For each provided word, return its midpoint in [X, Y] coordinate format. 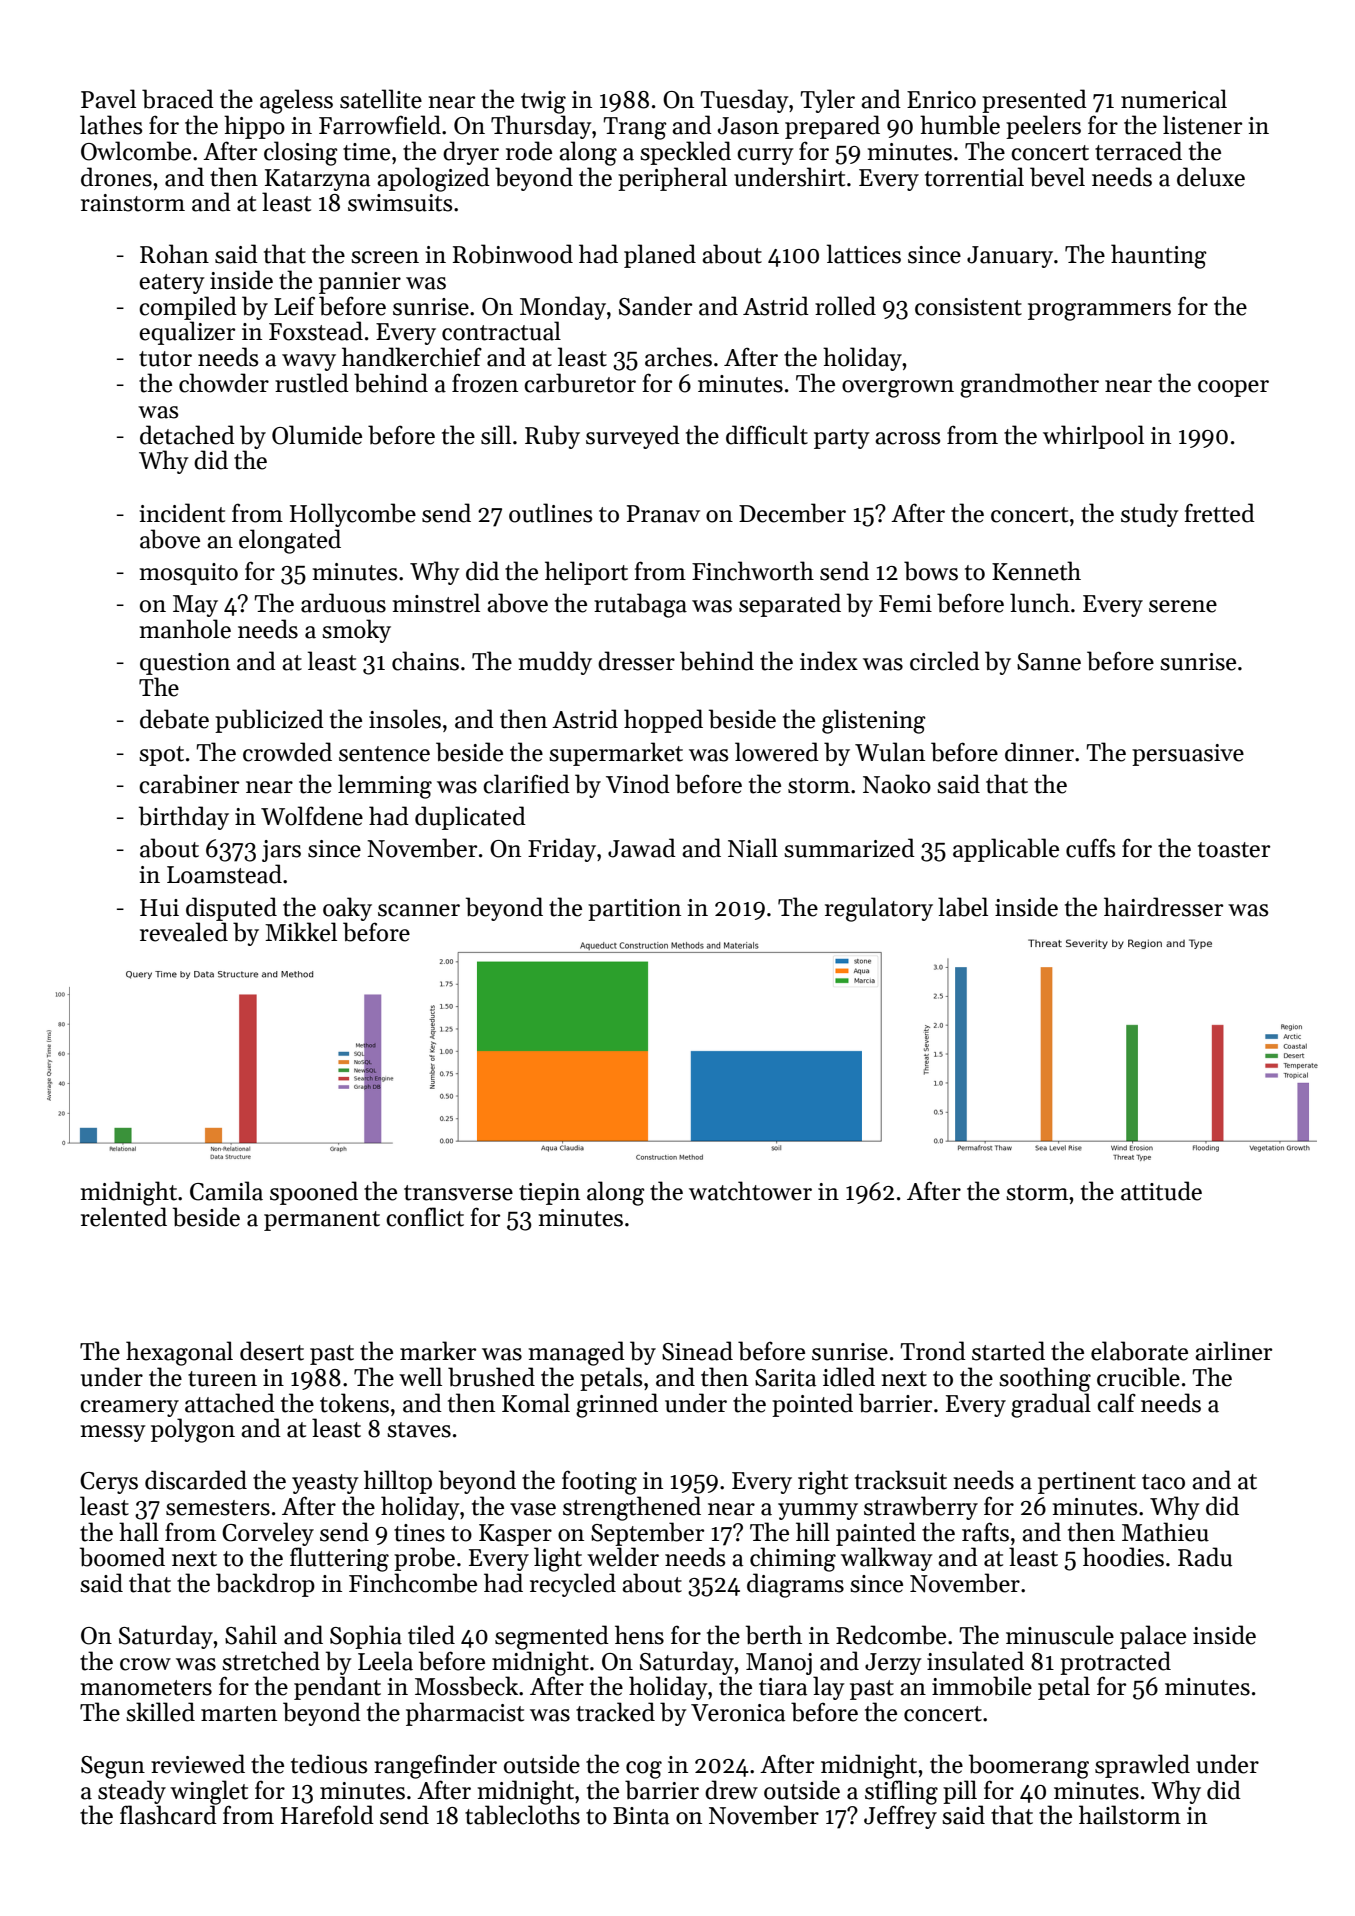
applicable [1006, 850]
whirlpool [1093, 437]
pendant [337, 1688]
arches [678, 357]
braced [178, 99]
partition [634, 910]
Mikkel [301, 932]
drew [731, 1790]
